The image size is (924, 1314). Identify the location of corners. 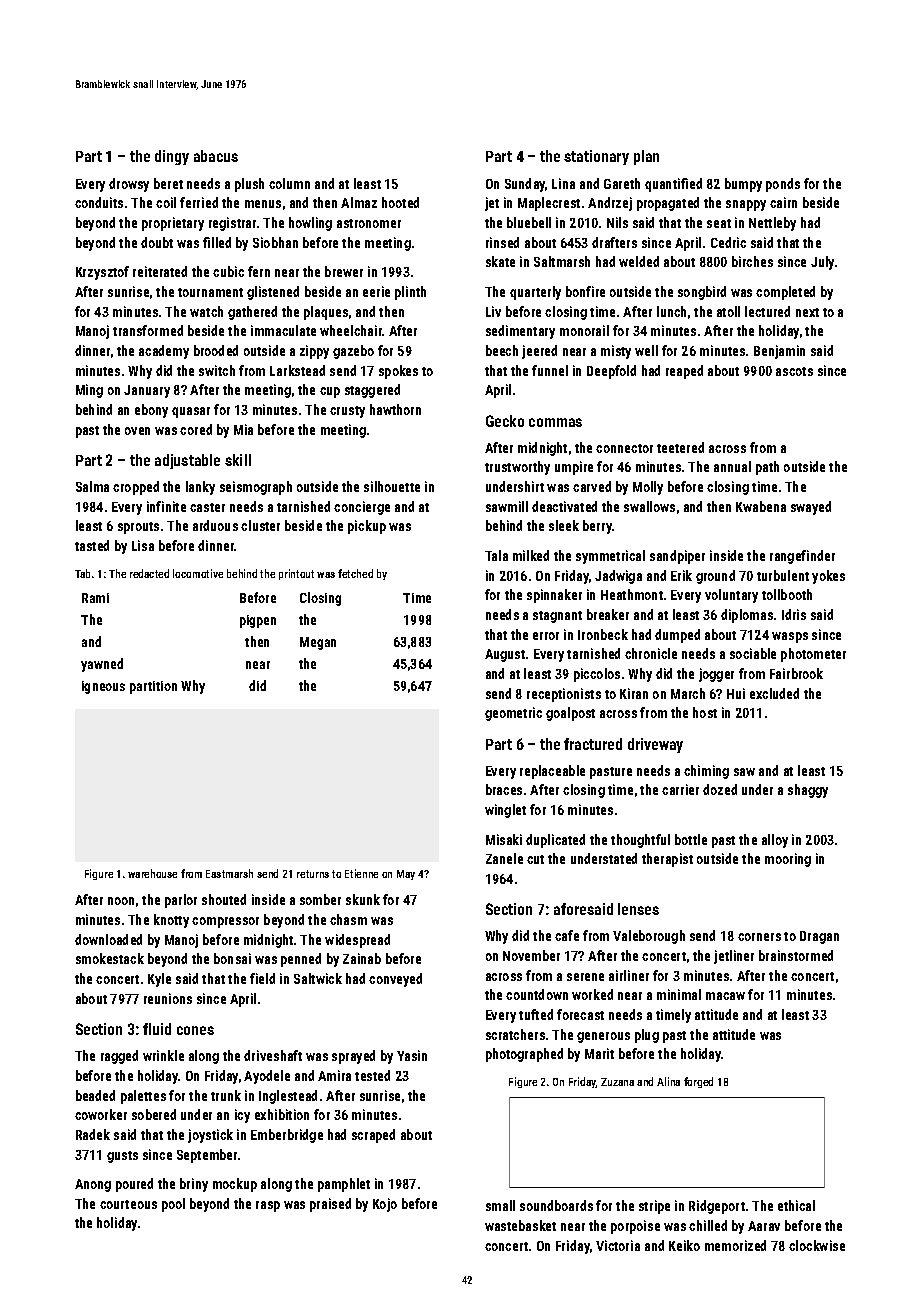
(759, 937).
